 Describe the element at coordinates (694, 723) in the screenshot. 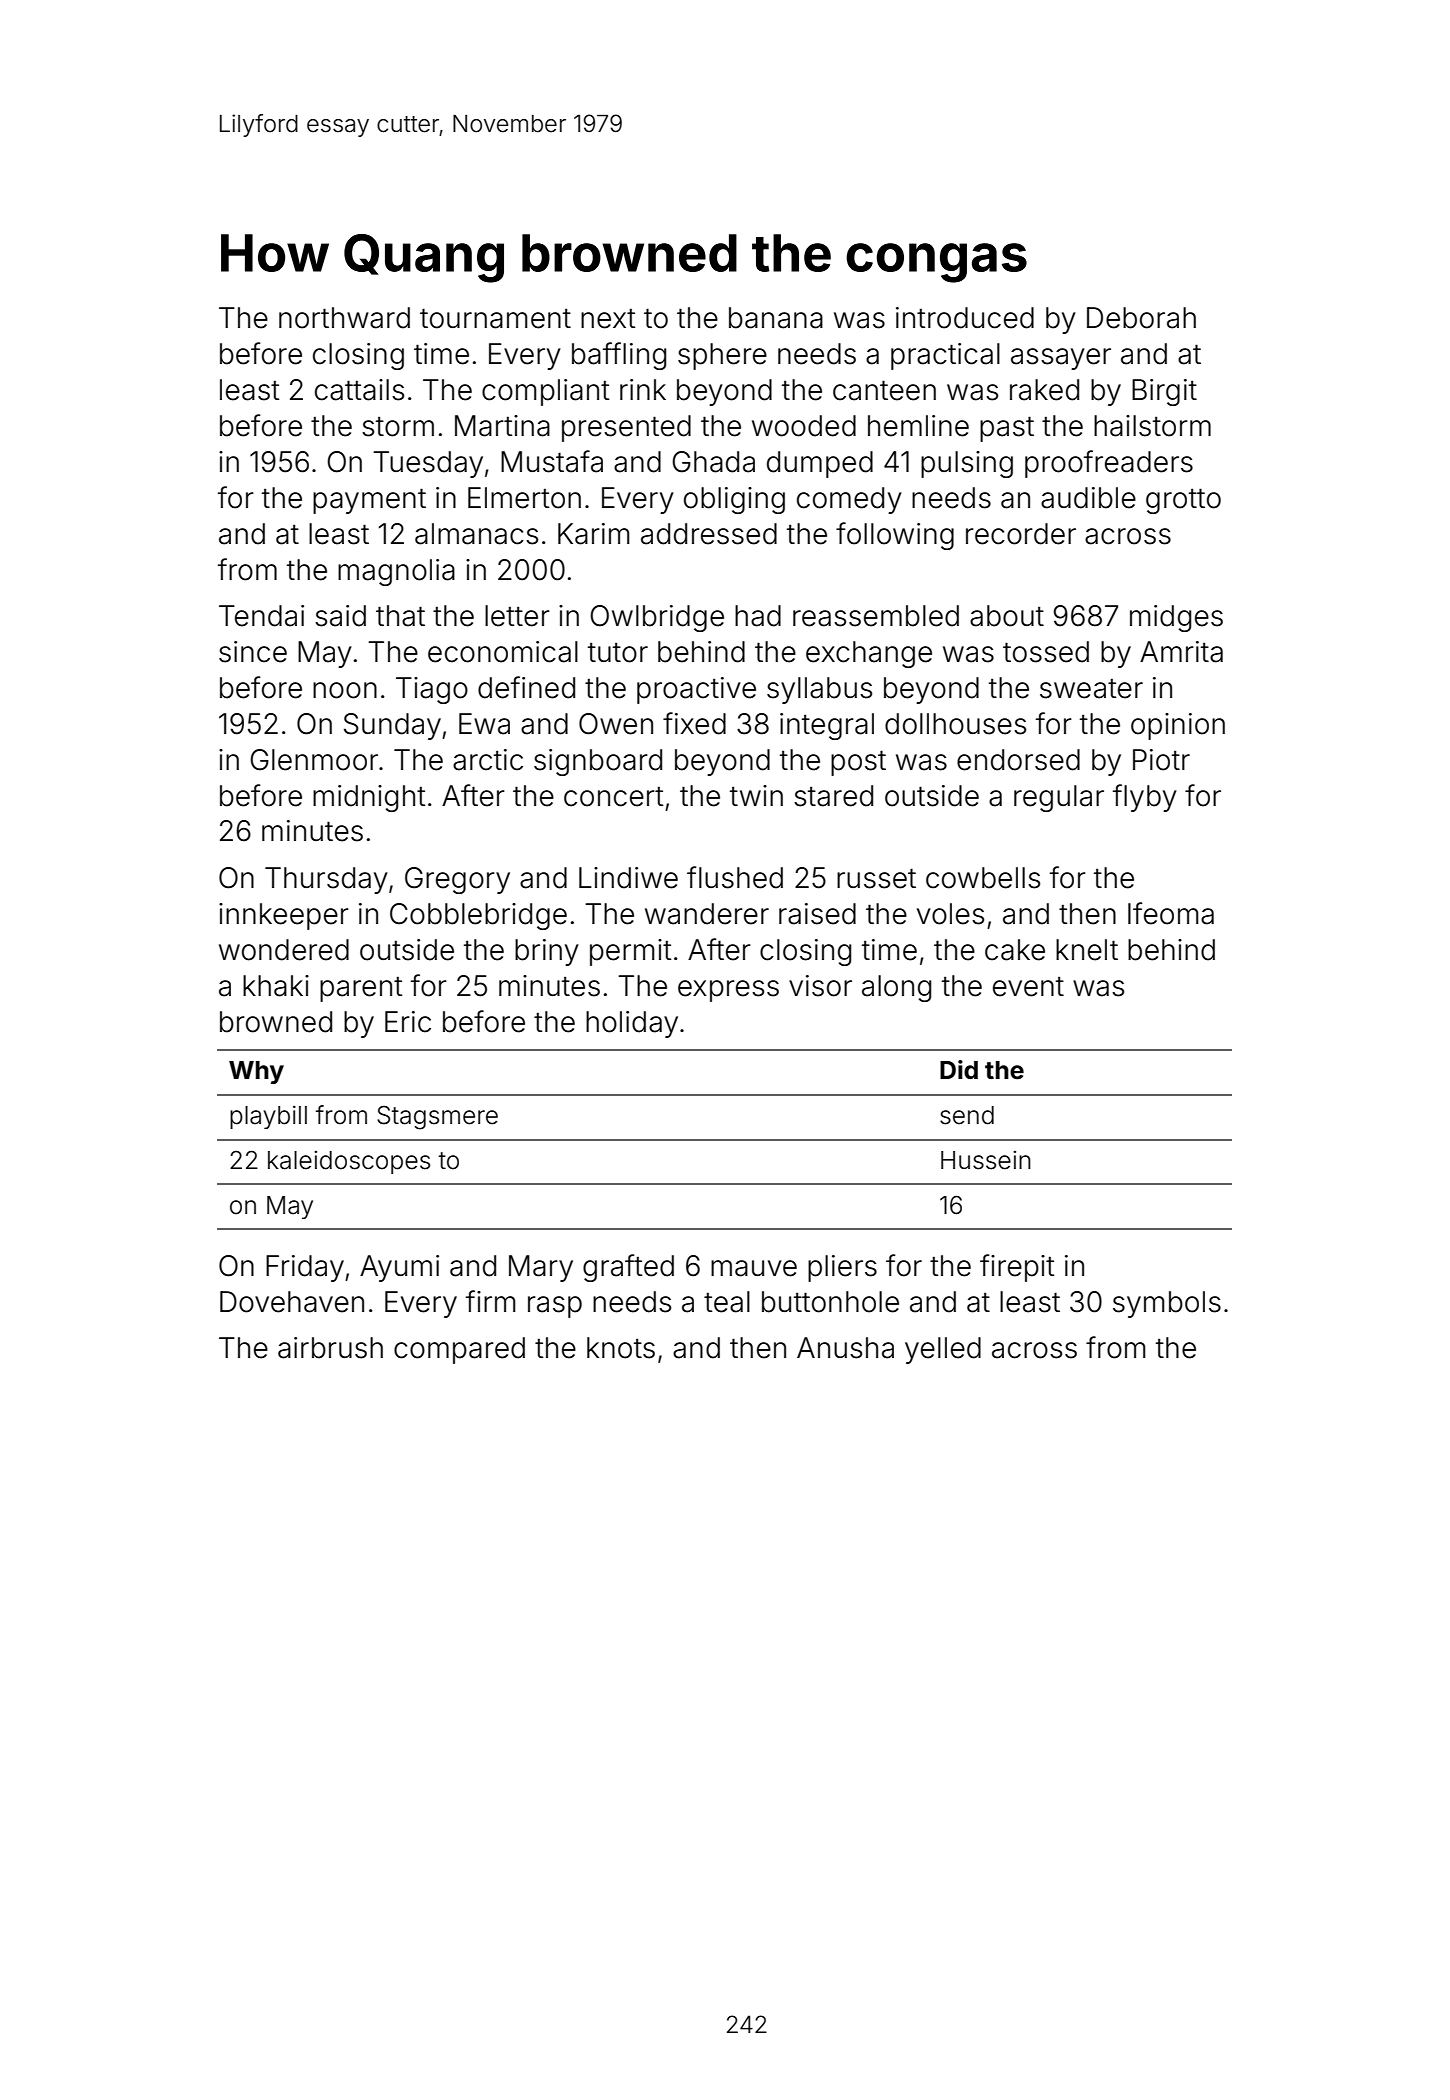

I see `fixed` at that location.
